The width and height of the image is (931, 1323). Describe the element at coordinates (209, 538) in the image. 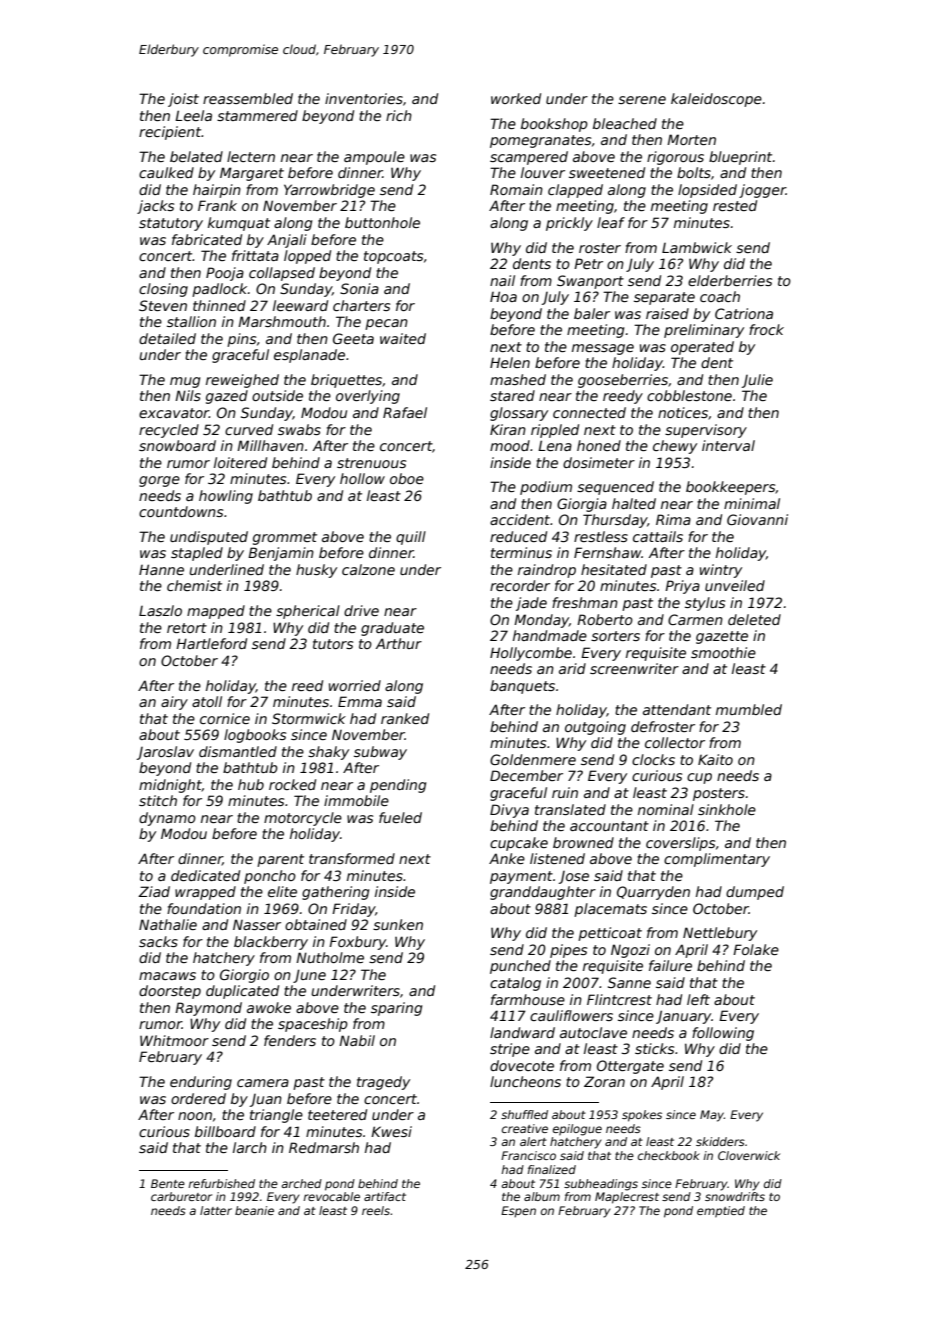

I see `undisputed` at that location.
